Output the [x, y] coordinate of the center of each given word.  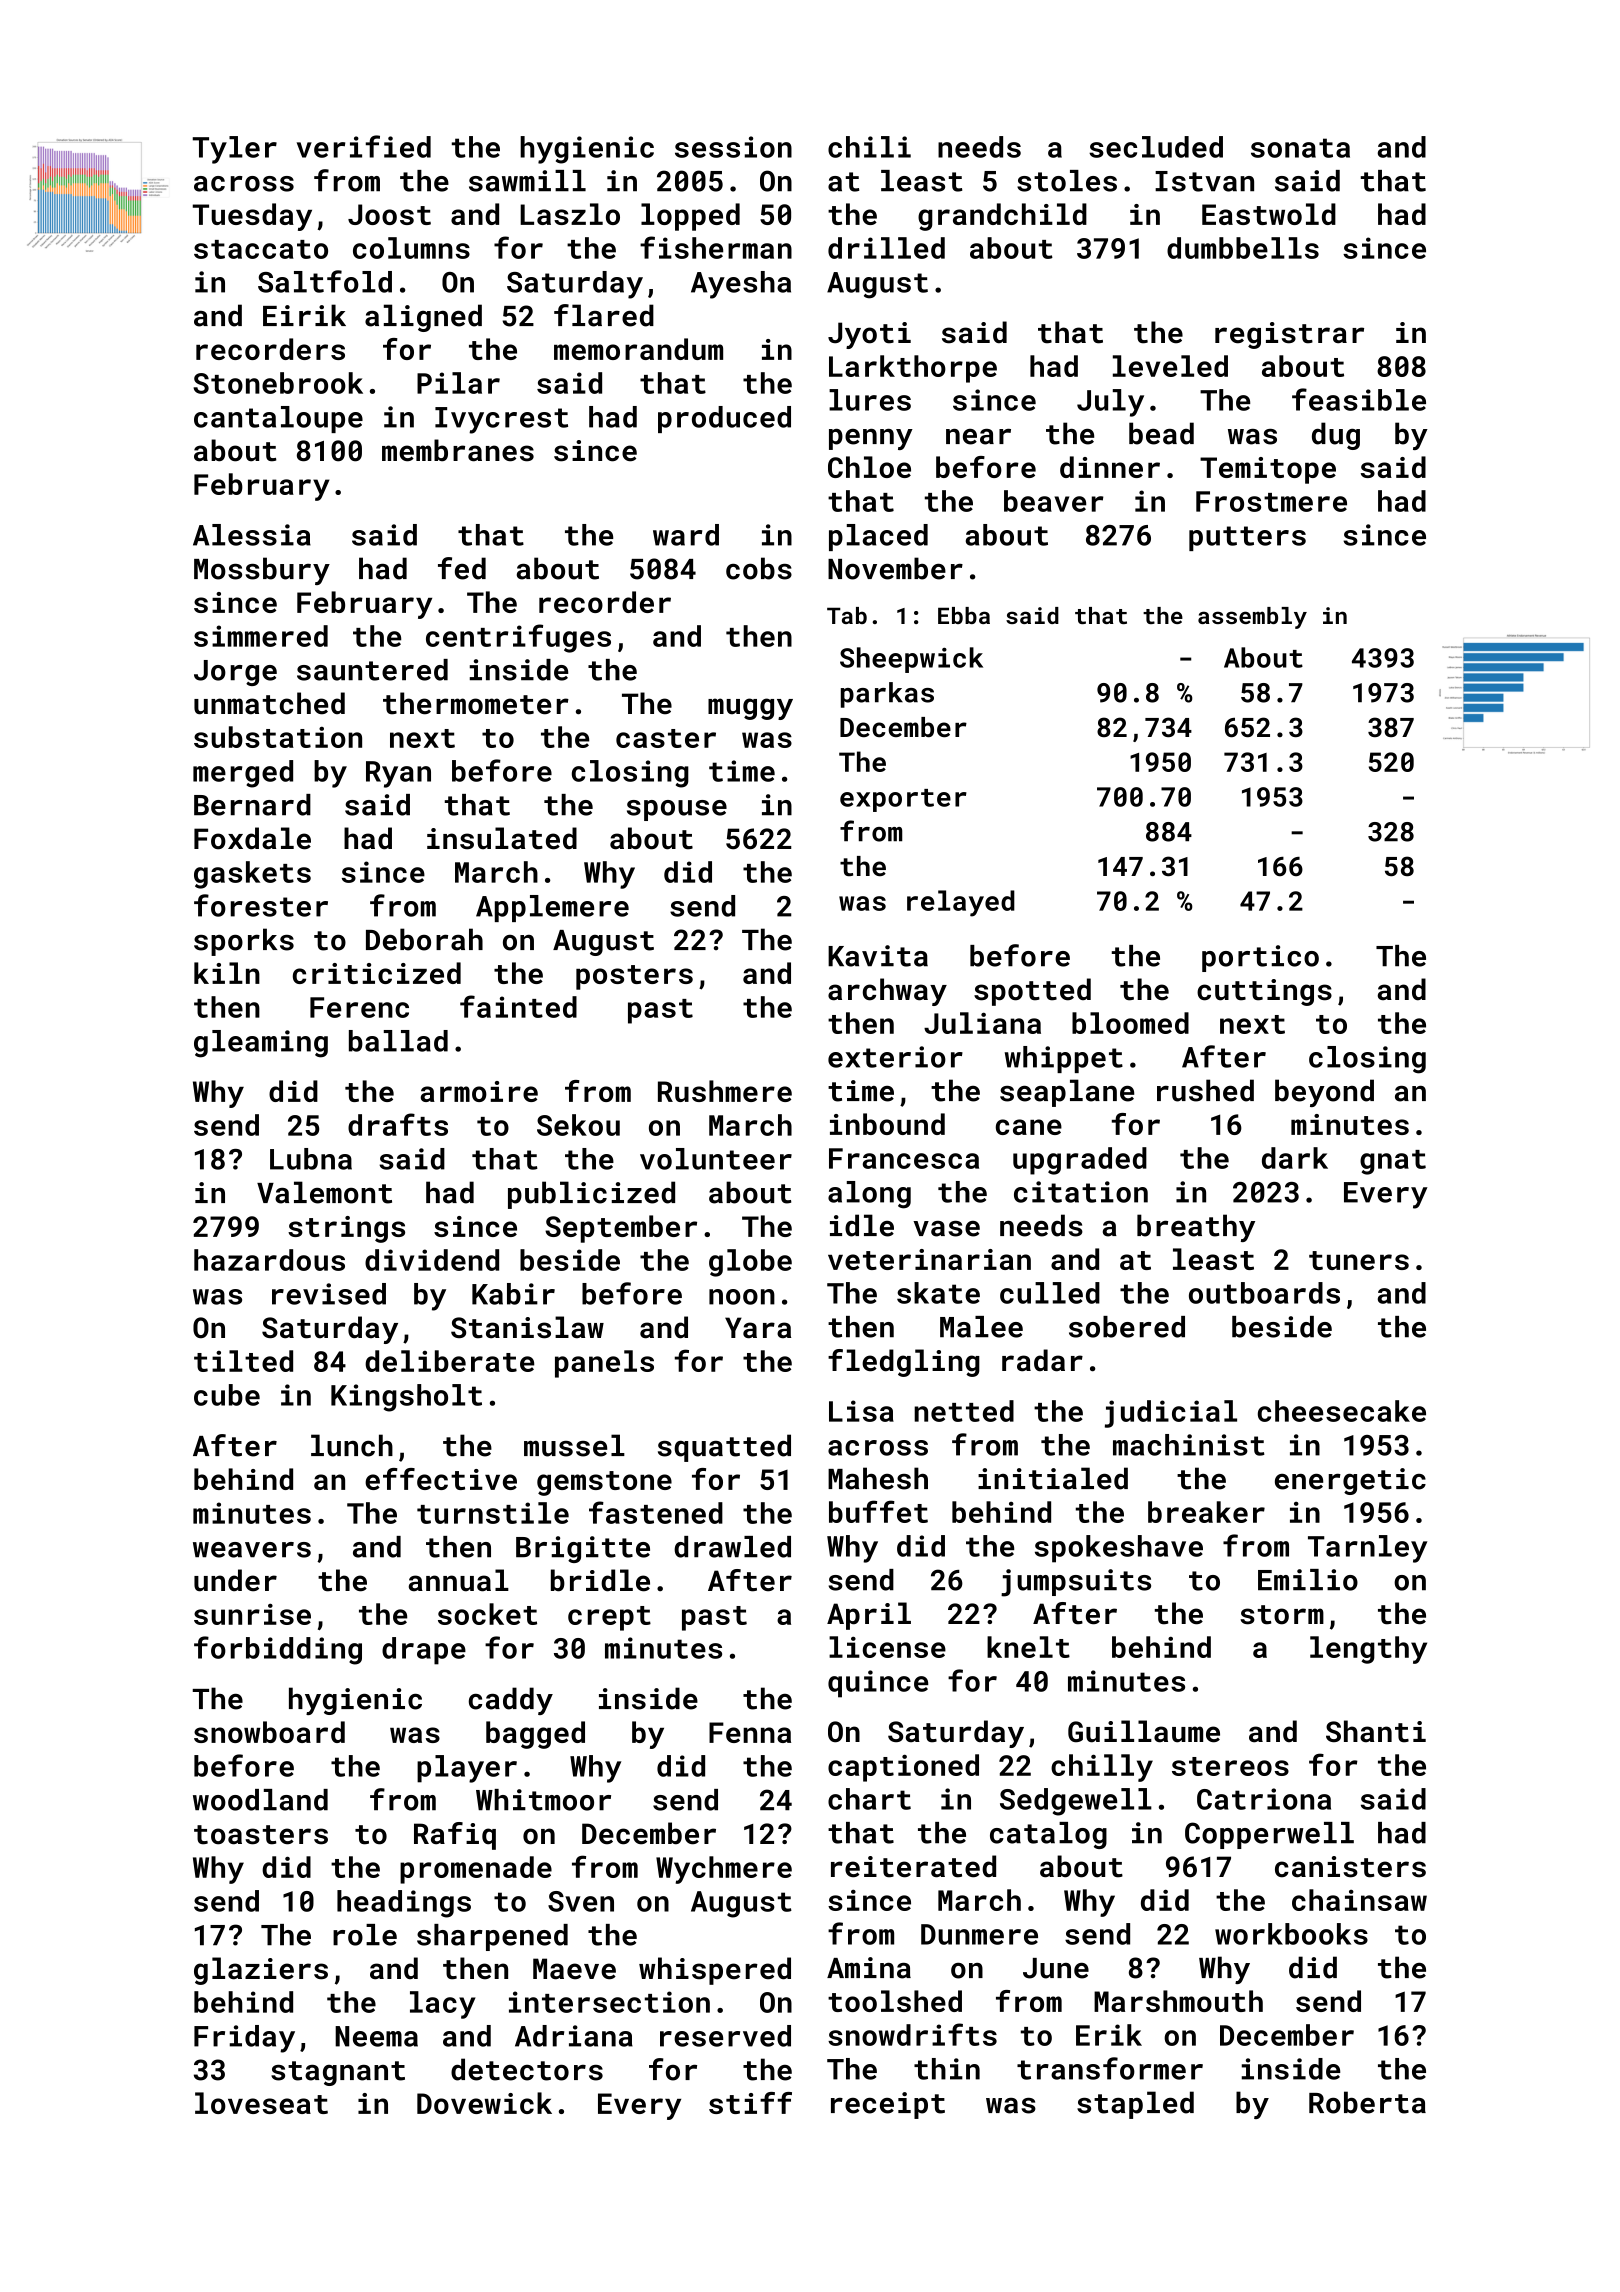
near [978, 437]
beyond [1324, 1093]
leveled [1170, 366]
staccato [261, 249]
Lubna [311, 1159]
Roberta [1367, 2102]
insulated [502, 838]
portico [1260, 958]
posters [634, 977]
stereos [1230, 1766]
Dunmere [979, 1934]
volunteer [716, 1159]
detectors [527, 2069]
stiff [750, 2103]
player [467, 1769]
